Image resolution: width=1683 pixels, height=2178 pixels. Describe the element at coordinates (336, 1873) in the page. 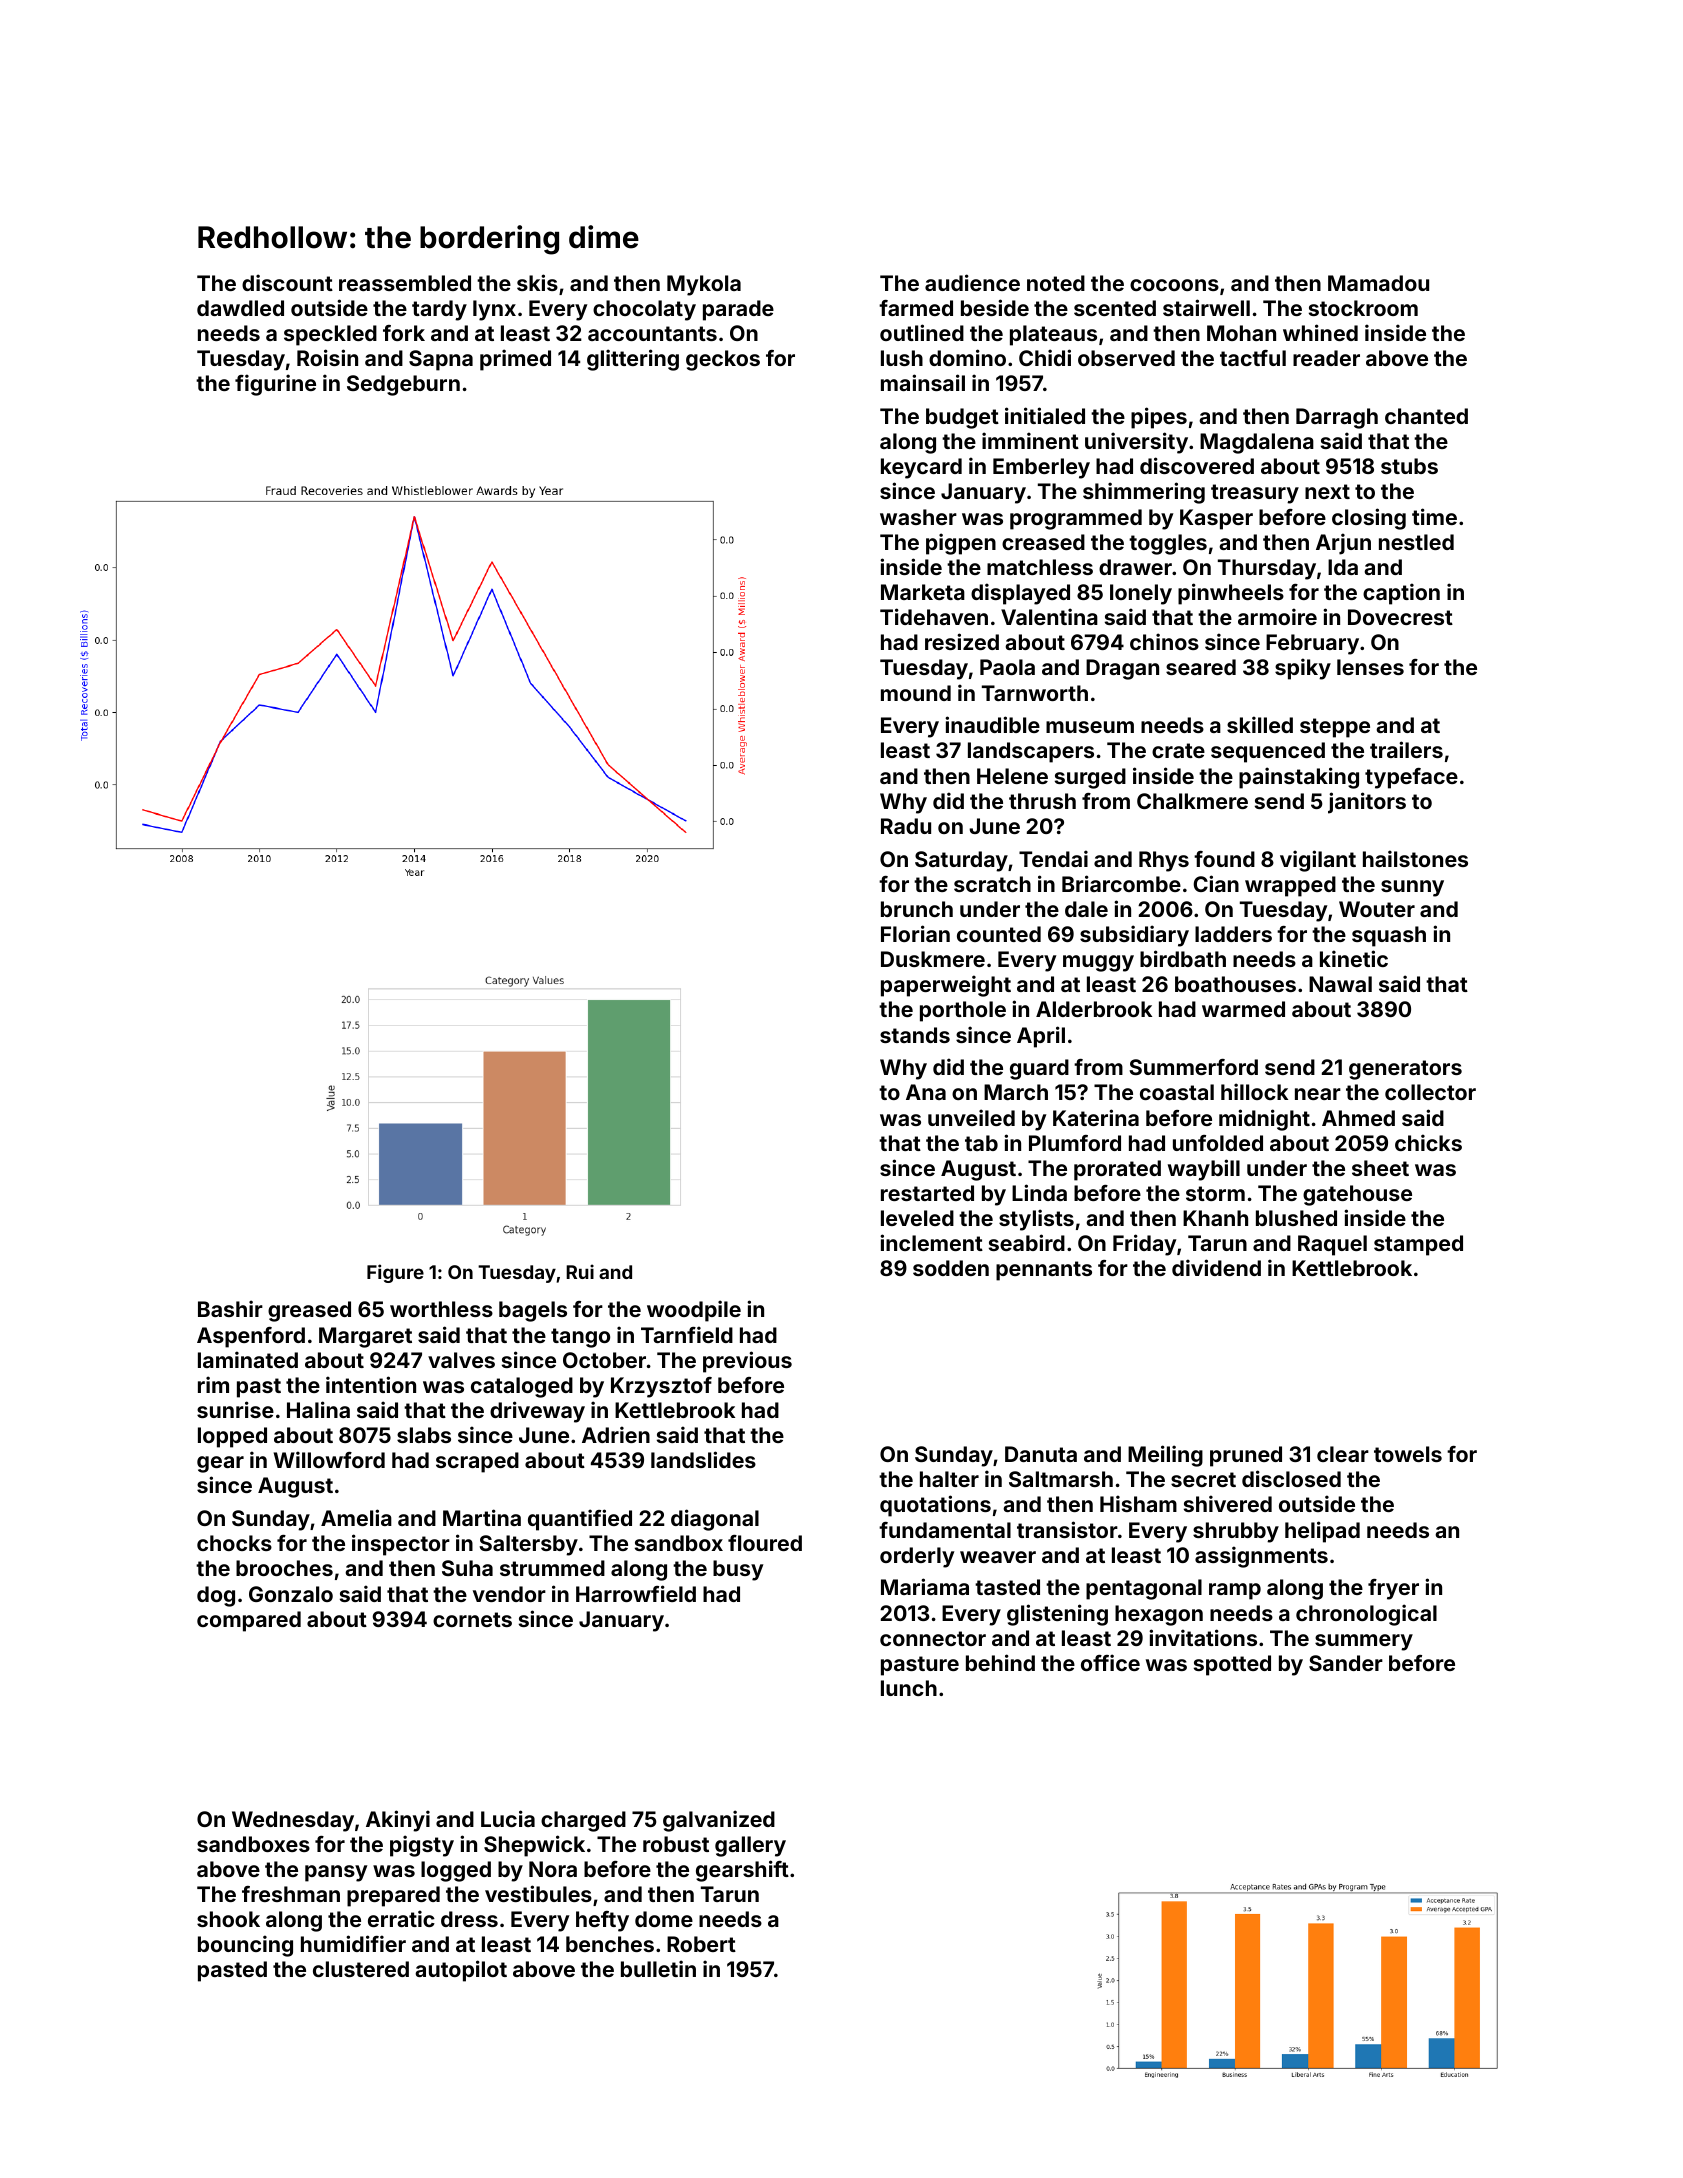

I see `pansy` at that location.
